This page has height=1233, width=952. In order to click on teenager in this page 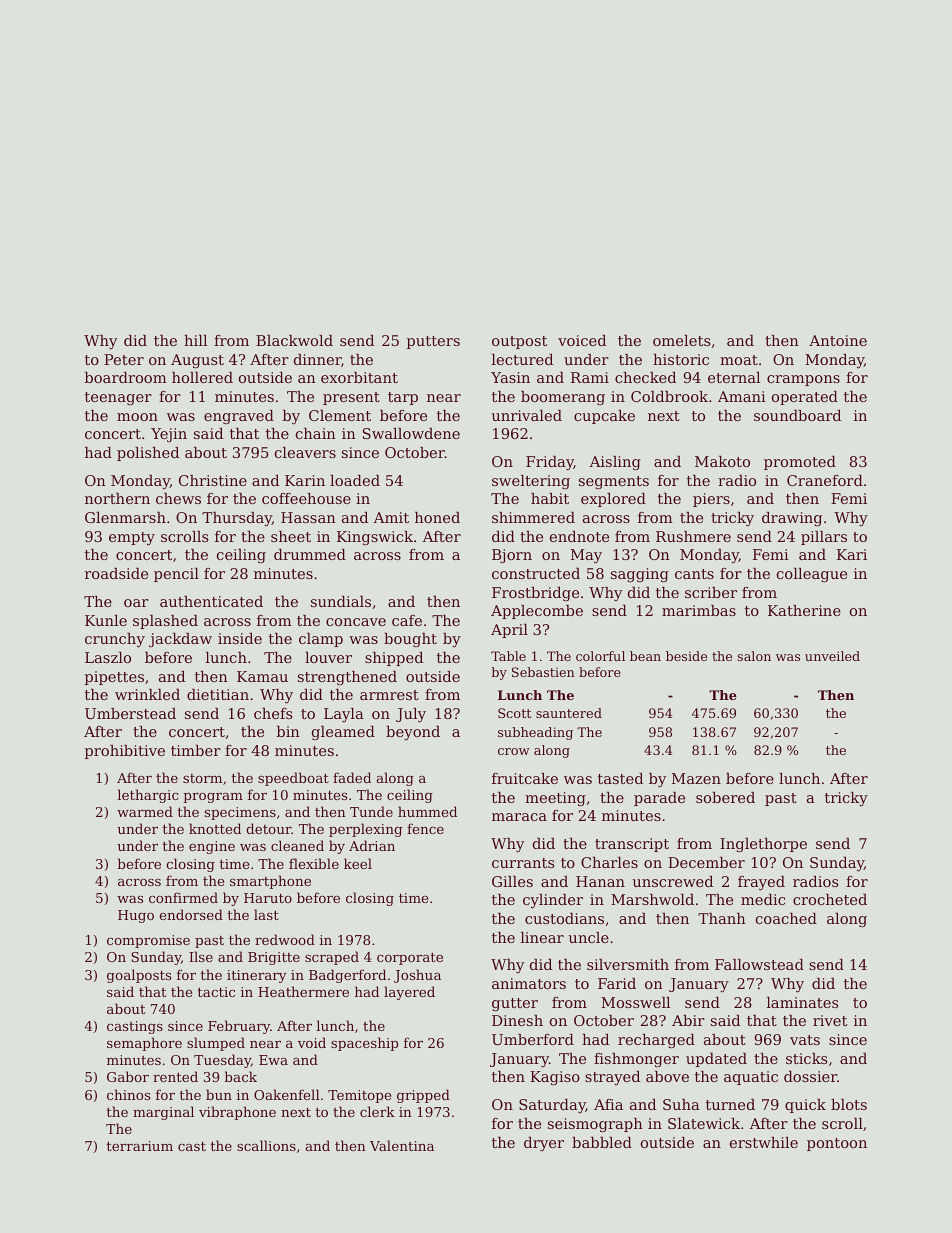, I will do `click(118, 398)`.
